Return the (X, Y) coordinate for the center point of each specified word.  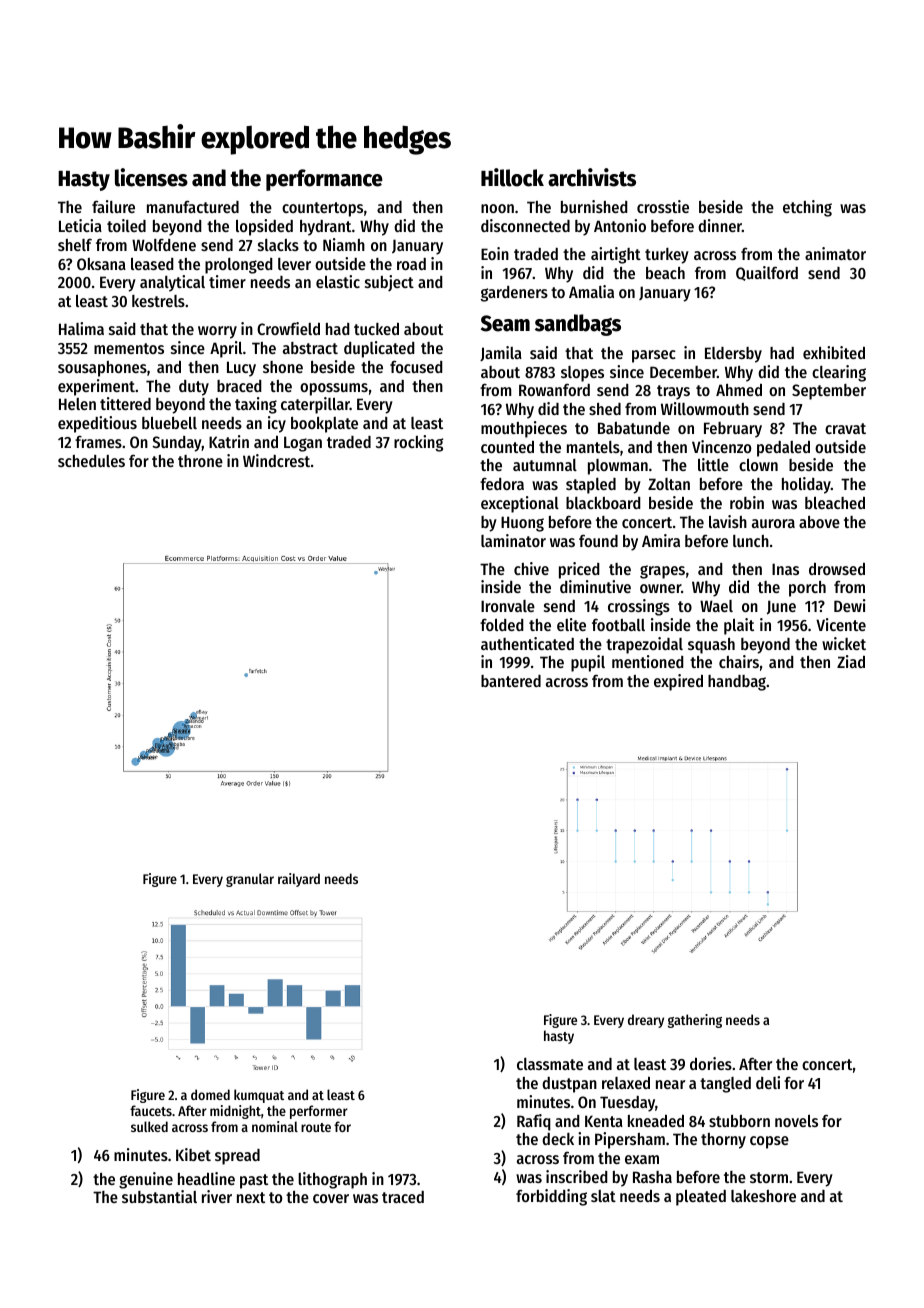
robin (747, 502)
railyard (299, 880)
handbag (737, 683)
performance (324, 180)
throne (200, 461)
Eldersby (733, 355)
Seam (505, 323)
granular (250, 880)
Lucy (241, 369)
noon (497, 208)
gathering (695, 1021)
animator (835, 253)
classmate (550, 1064)
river (217, 1196)
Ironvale (508, 606)
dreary (646, 1021)
